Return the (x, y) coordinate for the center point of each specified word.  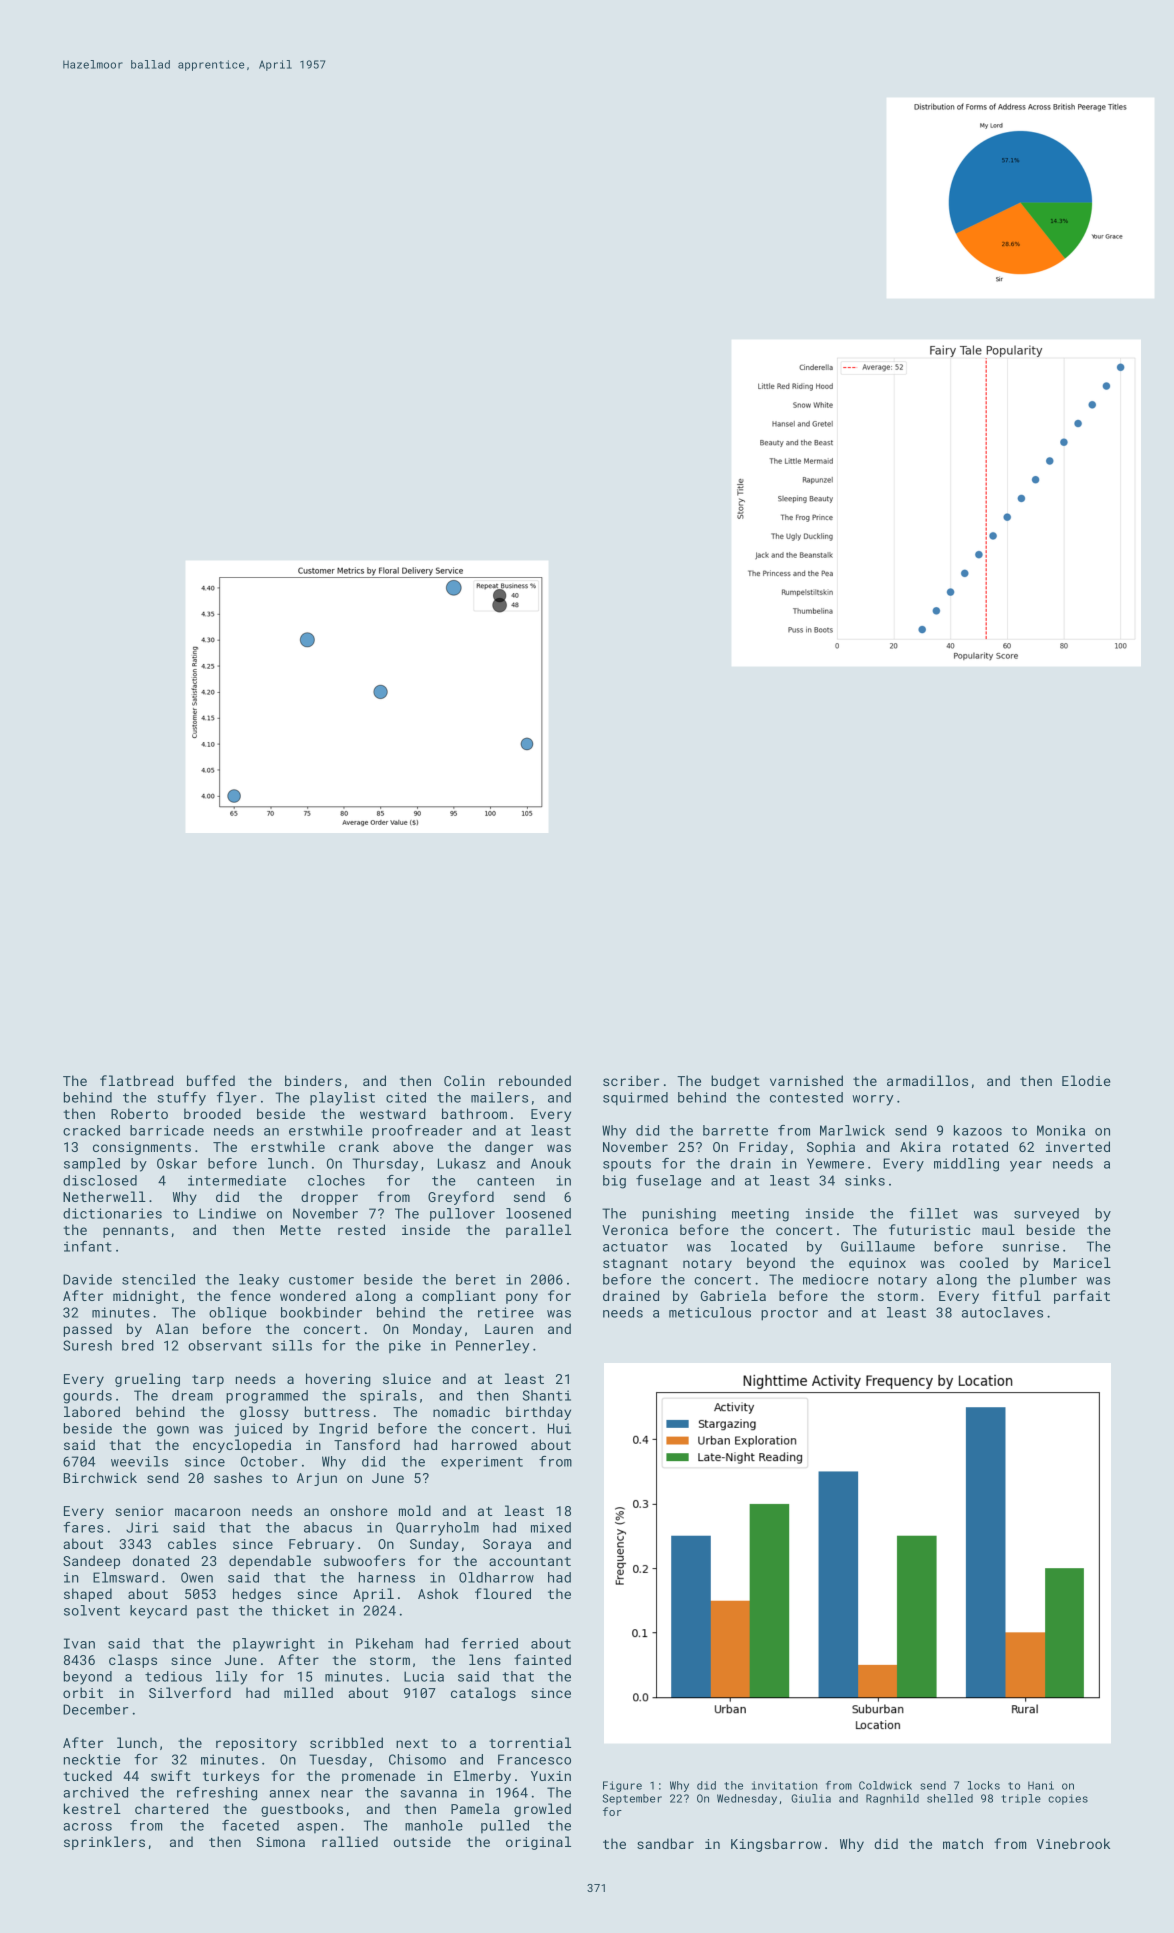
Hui (559, 1428)
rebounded (535, 1080)
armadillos (927, 1080)
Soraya (507, 1545)
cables (192, 1543)
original (538, 1843)
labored (92, 1411)
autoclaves (1002, 1312)
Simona (281, 1842)
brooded (212, 1113)
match (963, 1843)
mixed (551, 1527)
